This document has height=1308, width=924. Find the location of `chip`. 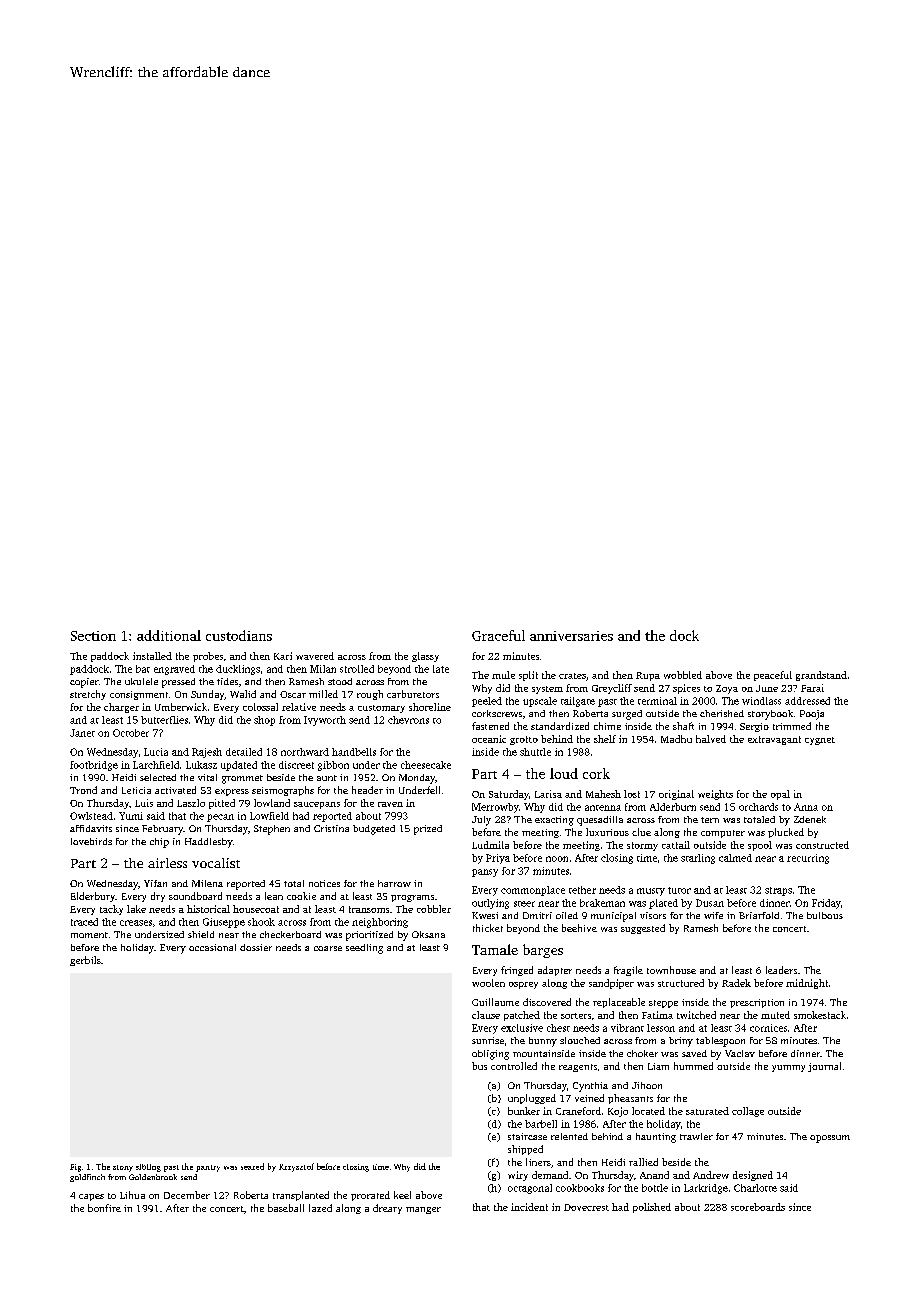

chip is located at coordinates (159, 843).
